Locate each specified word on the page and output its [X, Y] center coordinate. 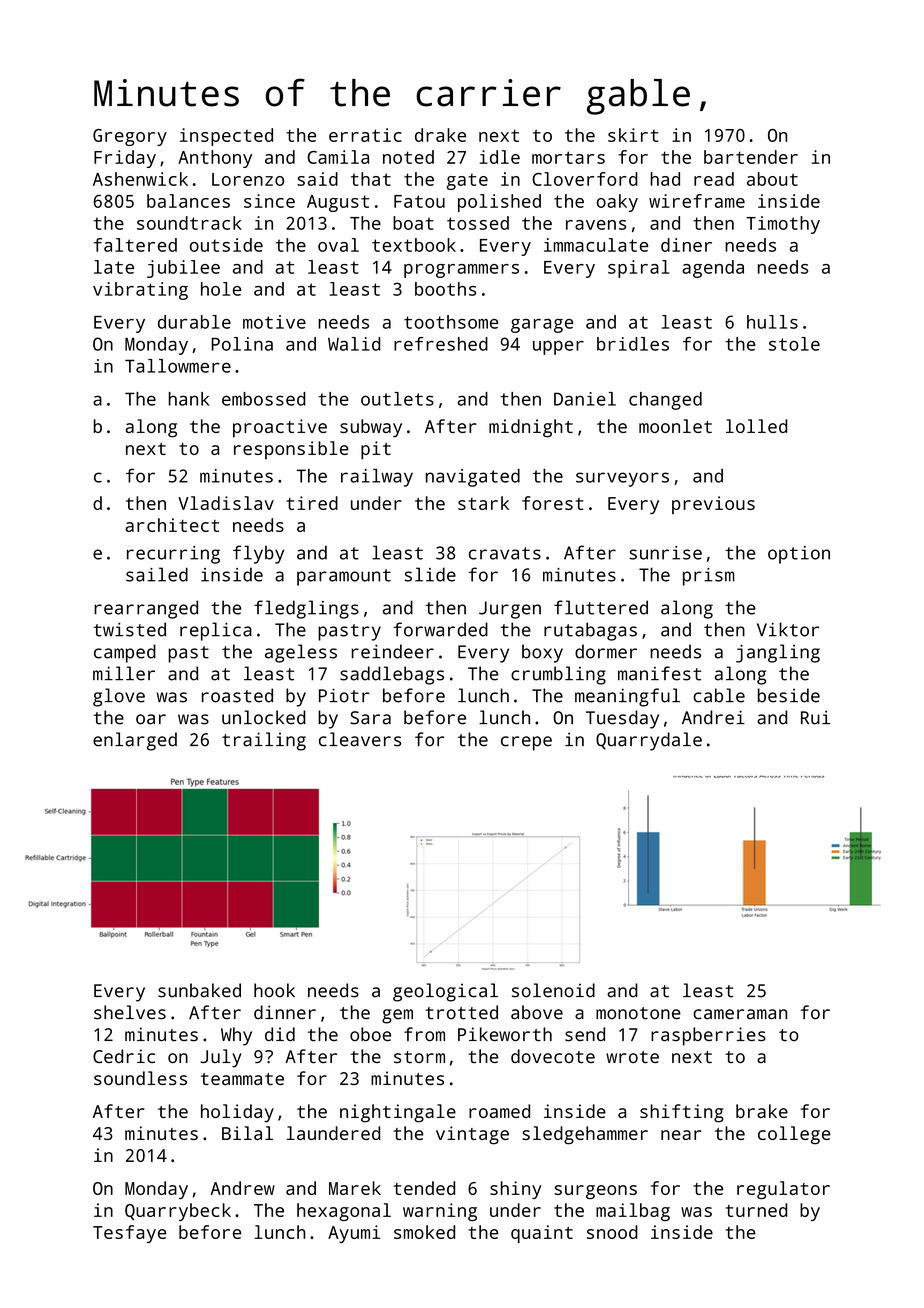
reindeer [392, 651]
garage [542, 326]
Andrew [242, 1188]
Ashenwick [140, 179]
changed [665, 401]
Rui [815, 717]
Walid [354, 344]
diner [686, 245]
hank [189, 399]
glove [119, 697]
